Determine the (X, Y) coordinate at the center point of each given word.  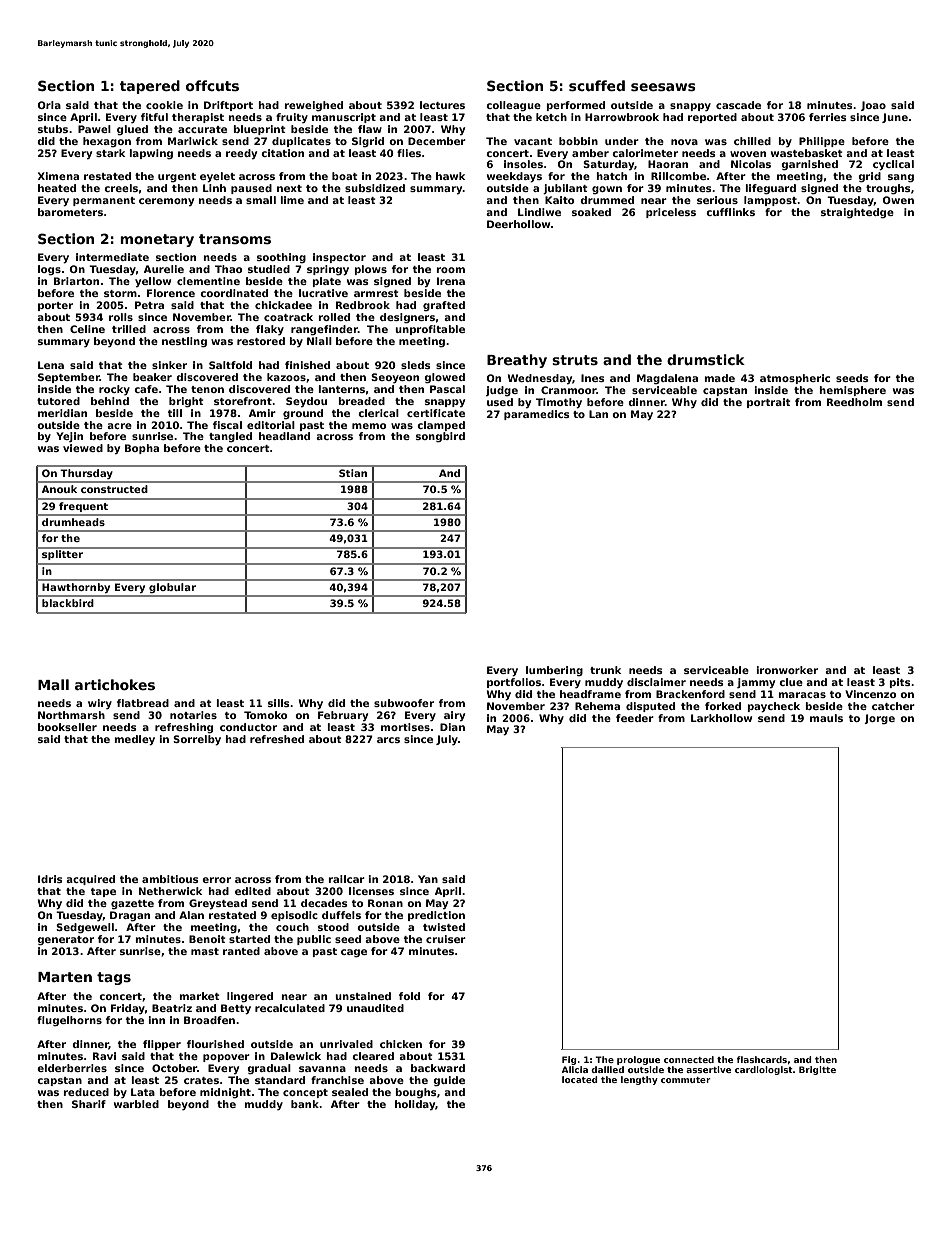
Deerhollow (518, 224)
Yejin (69, 437)
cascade (738, 105)
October (174, 1068)
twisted (444, 927)
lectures (442, 105)
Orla (49, 105)
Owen (898, 200)
